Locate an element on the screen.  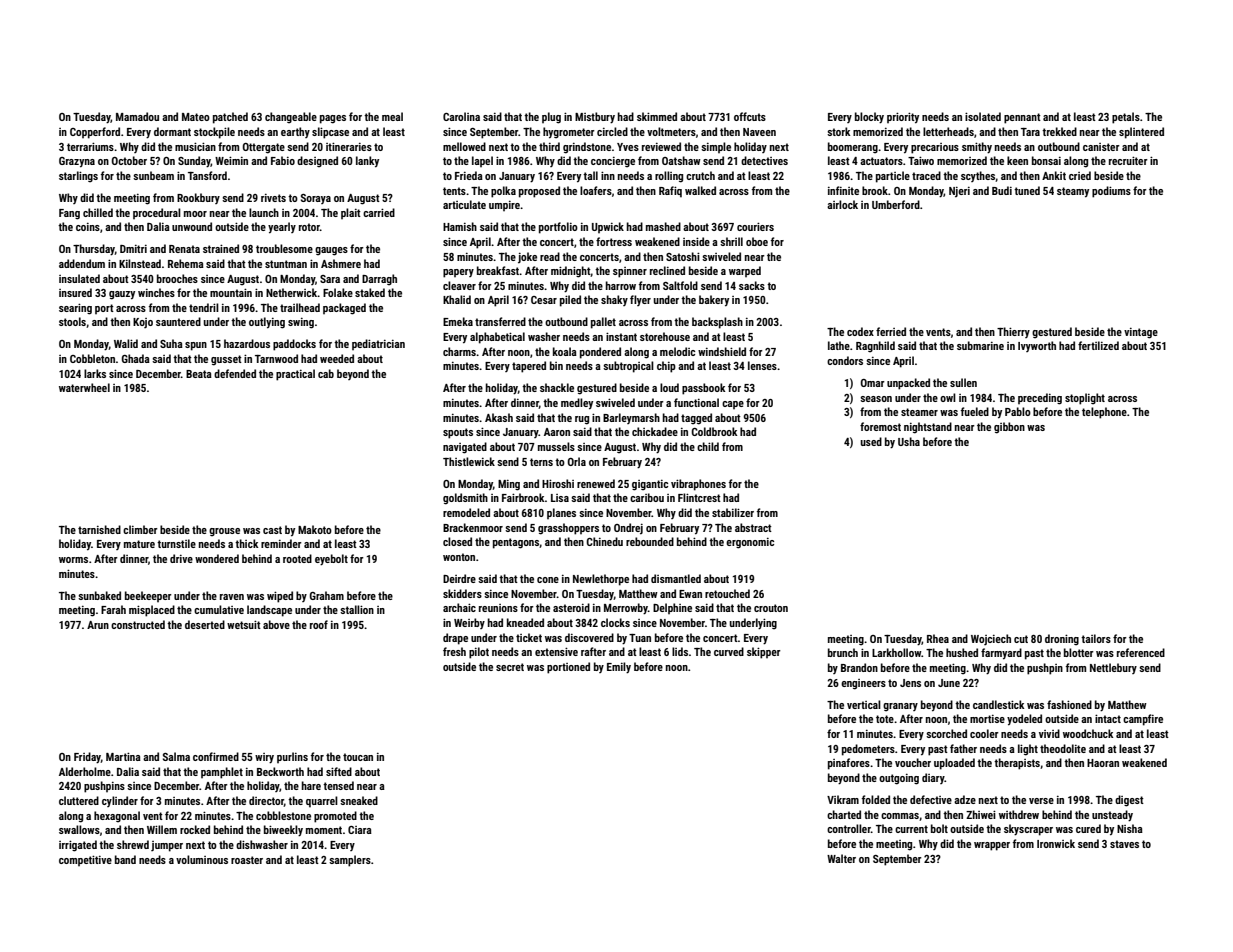
voluminous is located at coordinates (202, 859).
